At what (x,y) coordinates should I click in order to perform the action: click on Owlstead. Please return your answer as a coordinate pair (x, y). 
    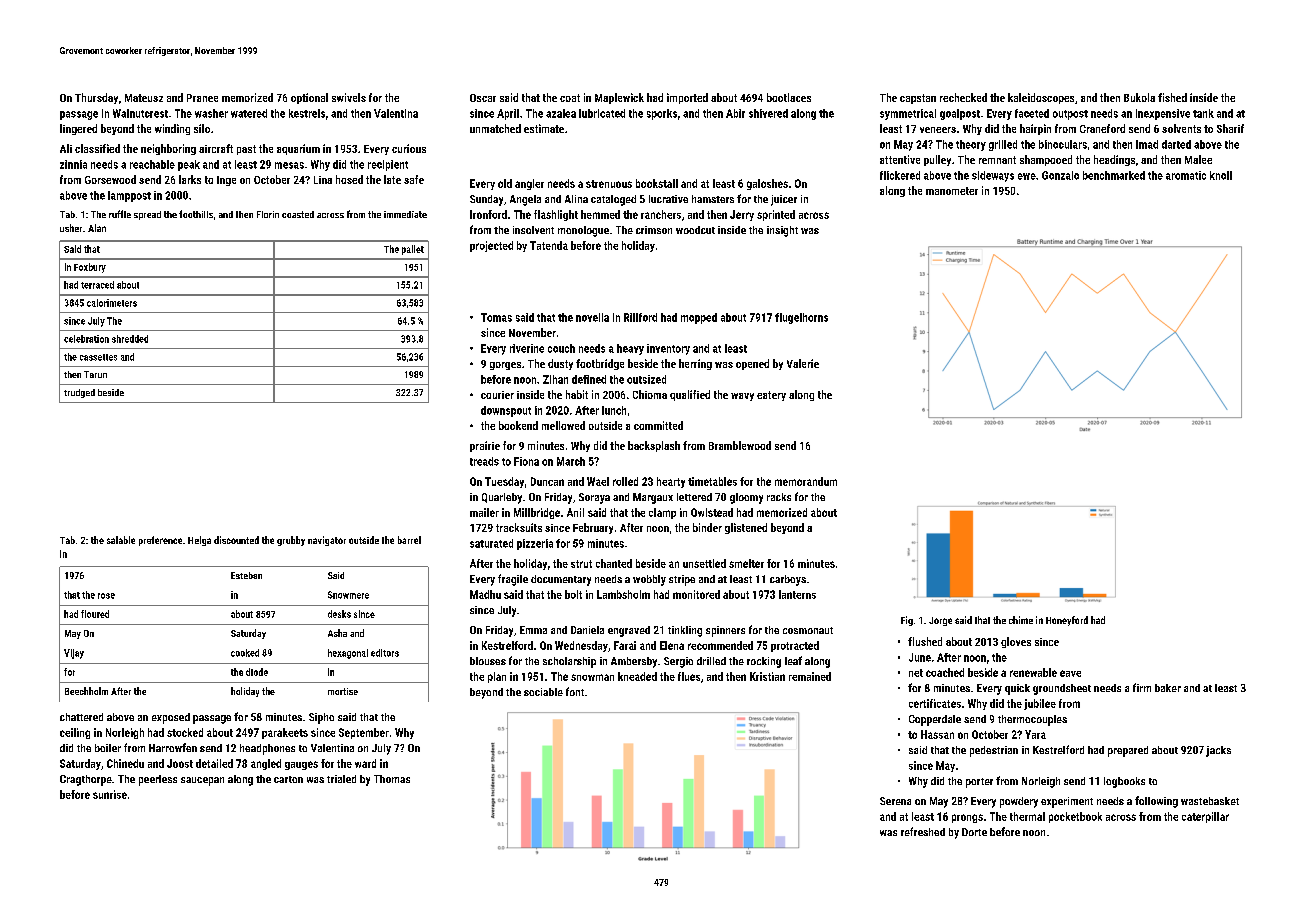
    Looking at the image, I should click on (712, 512).
